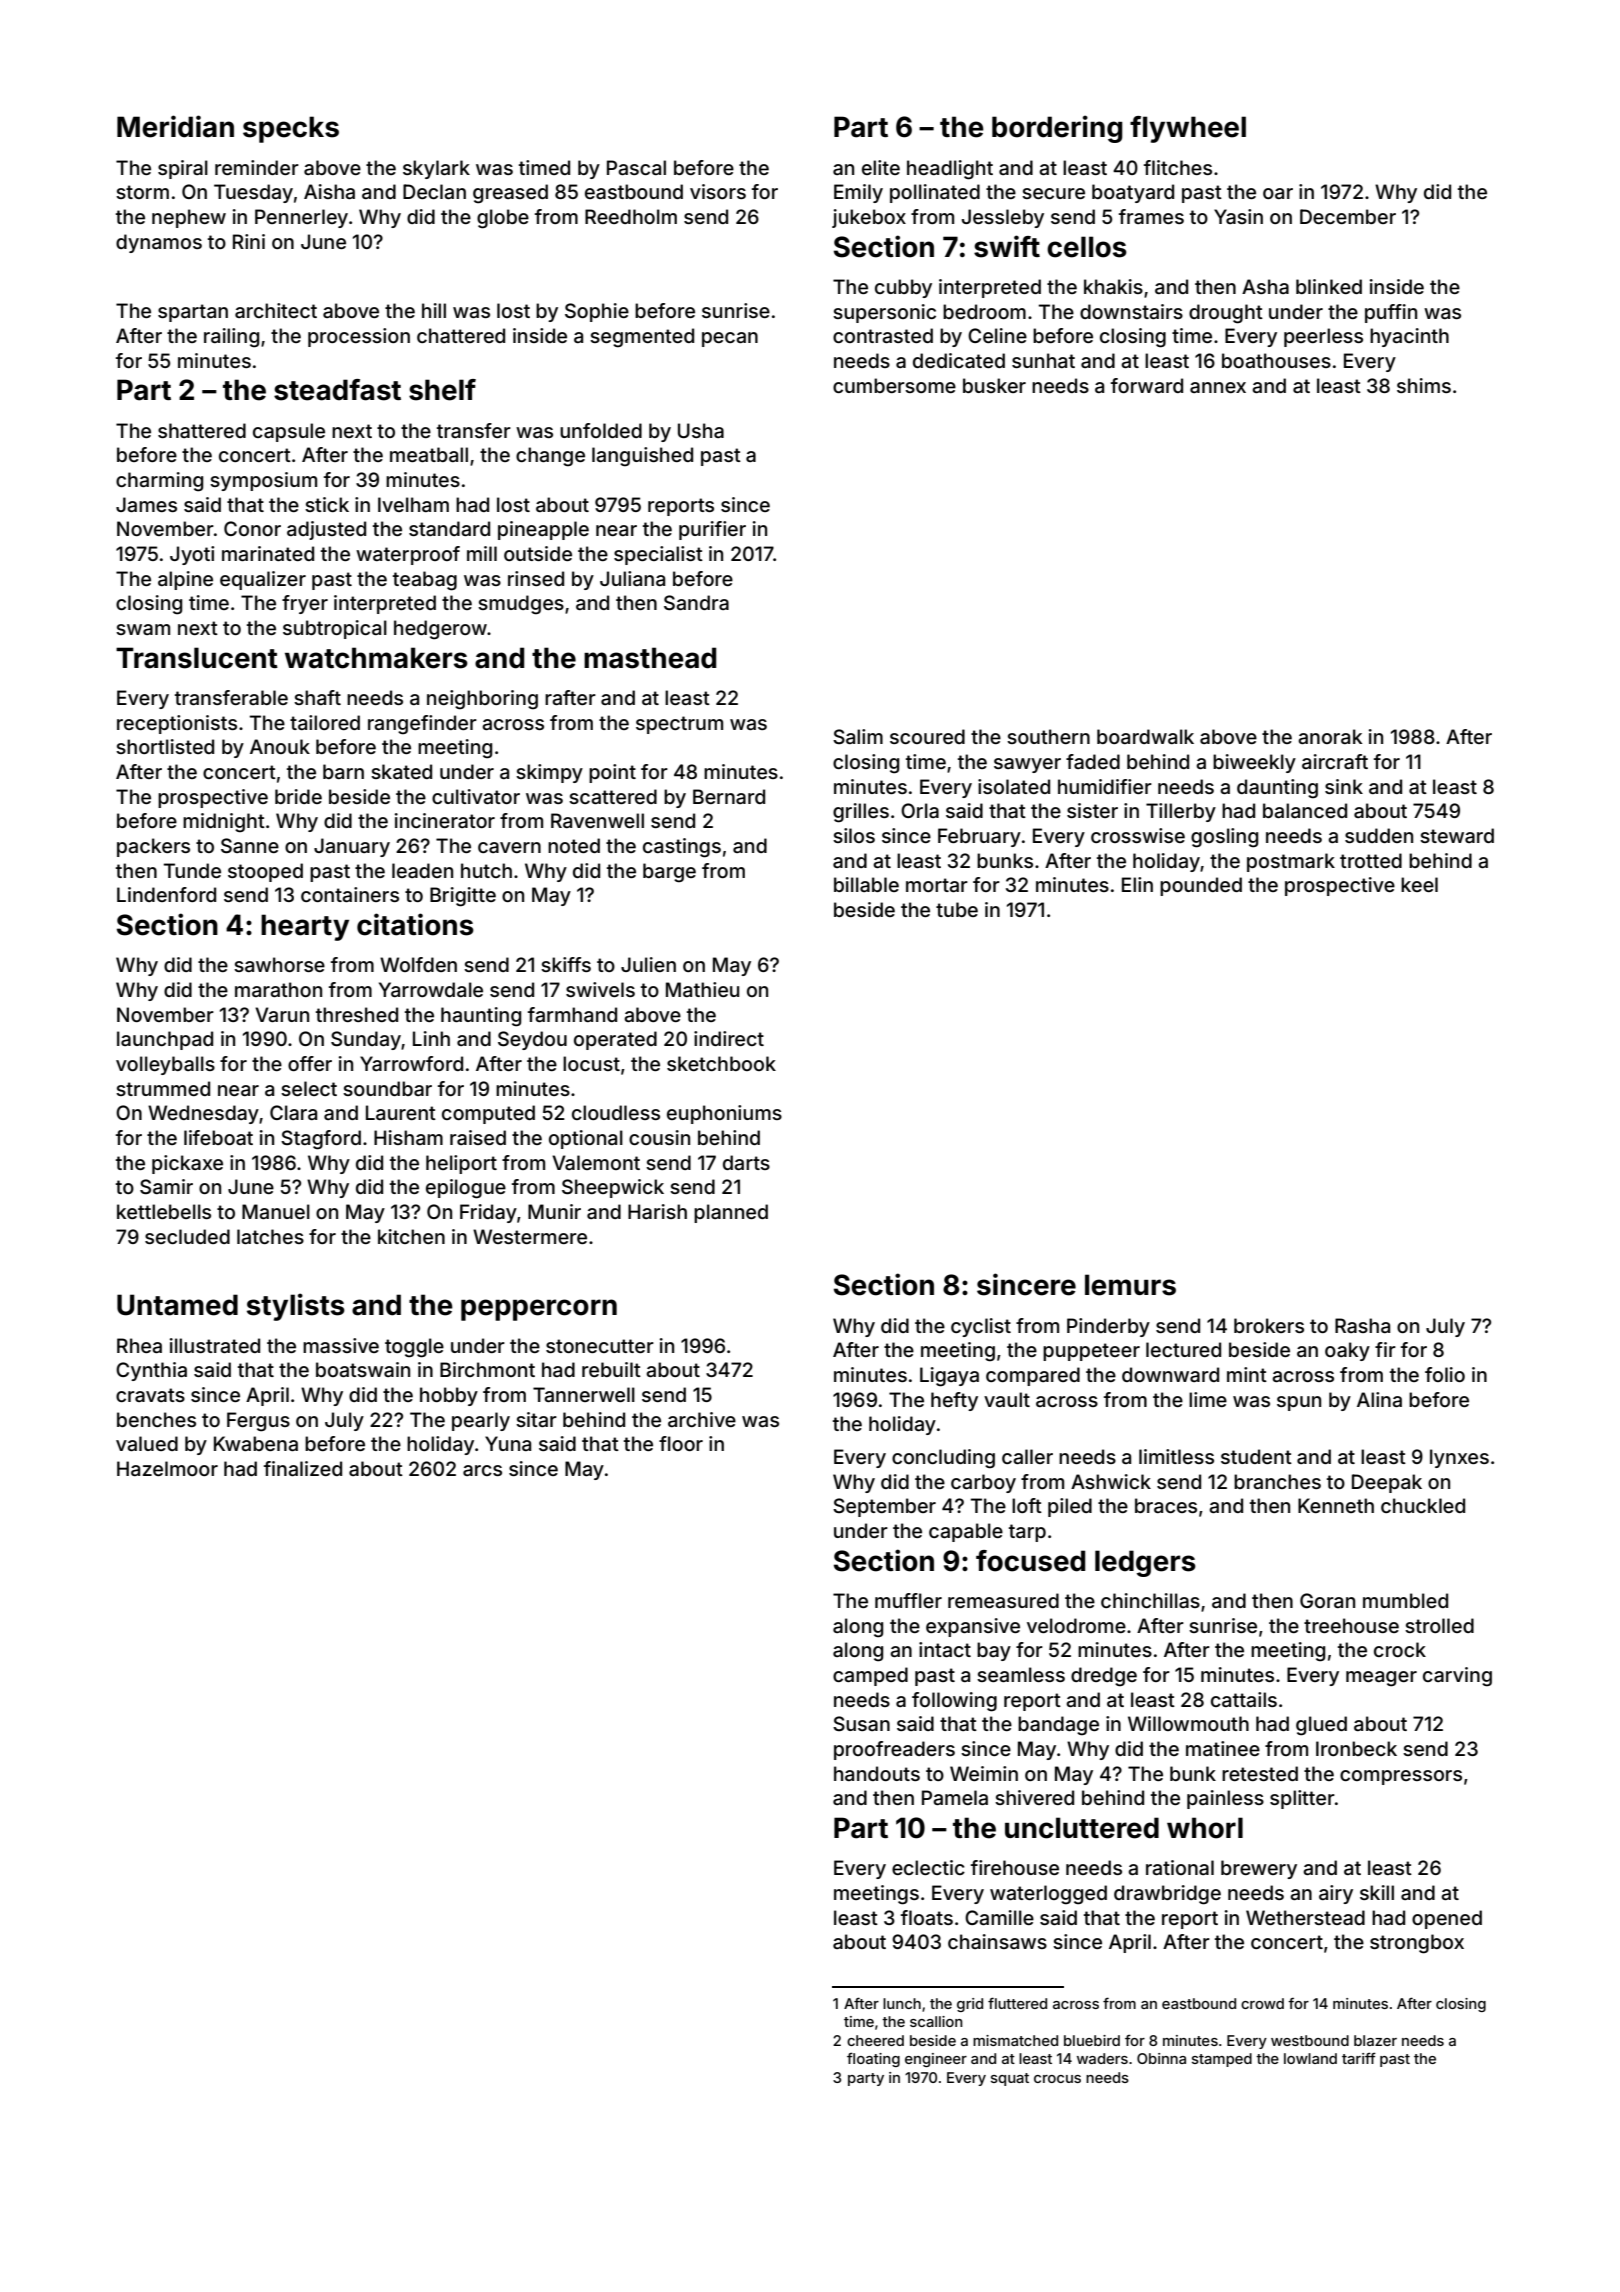 The image size is (1620, 2292). What do you see at coordinates (1145, 1563) in the screenshot?
I see `ledgers` at bounding box center [1145, 1563].
